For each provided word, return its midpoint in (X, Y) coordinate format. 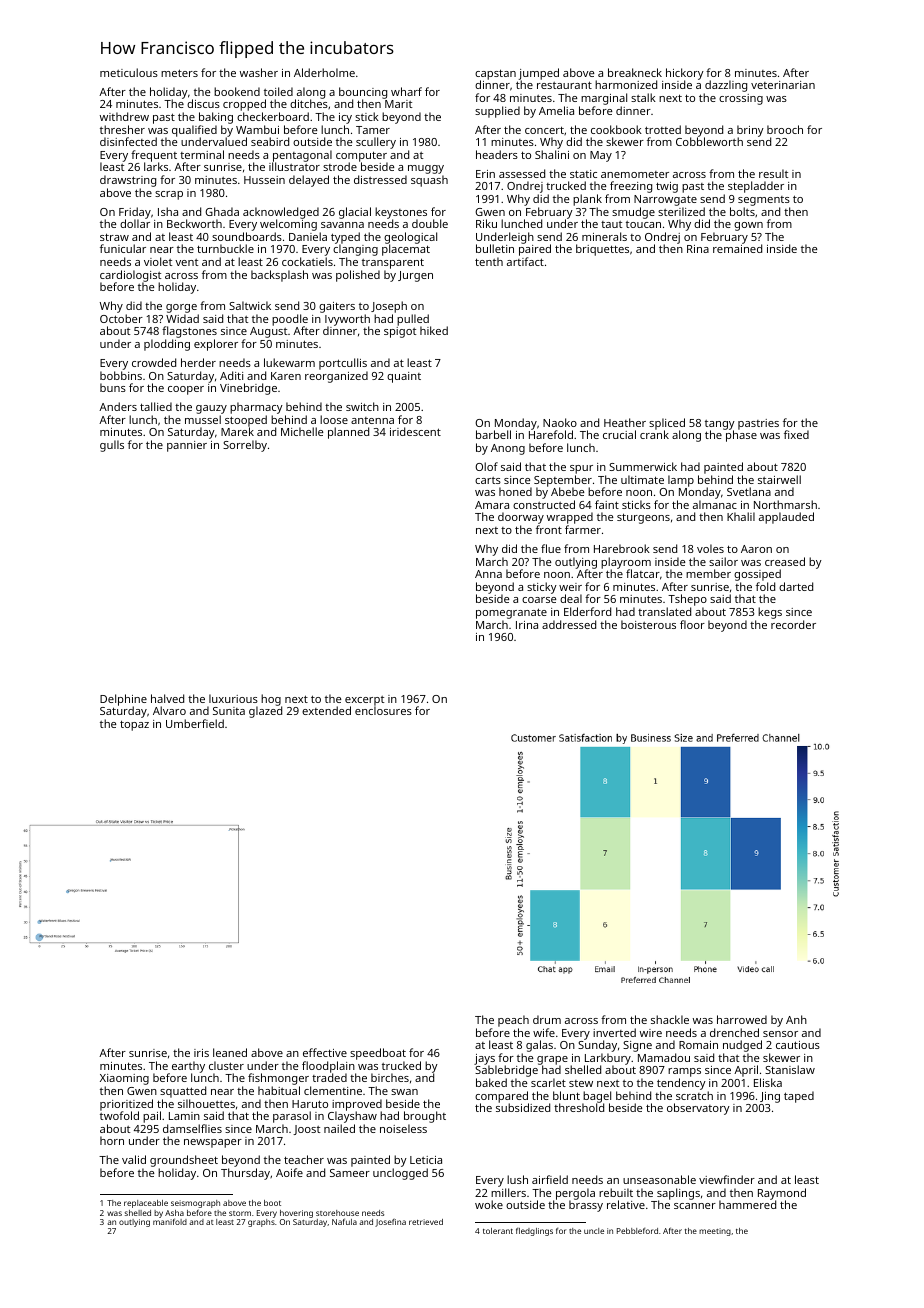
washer (259, 72)
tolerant (498, 1231)
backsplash (279, 276)
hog (271, 700)
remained (737, 249)
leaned (230, 1052)
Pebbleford (637, 1231)
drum (547, 1019)
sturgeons (643, 518)
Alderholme (324, 72)
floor (692, 624)
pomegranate (511, 613)
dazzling (726, 86)
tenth (489, 261)
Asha (174, 1213)
